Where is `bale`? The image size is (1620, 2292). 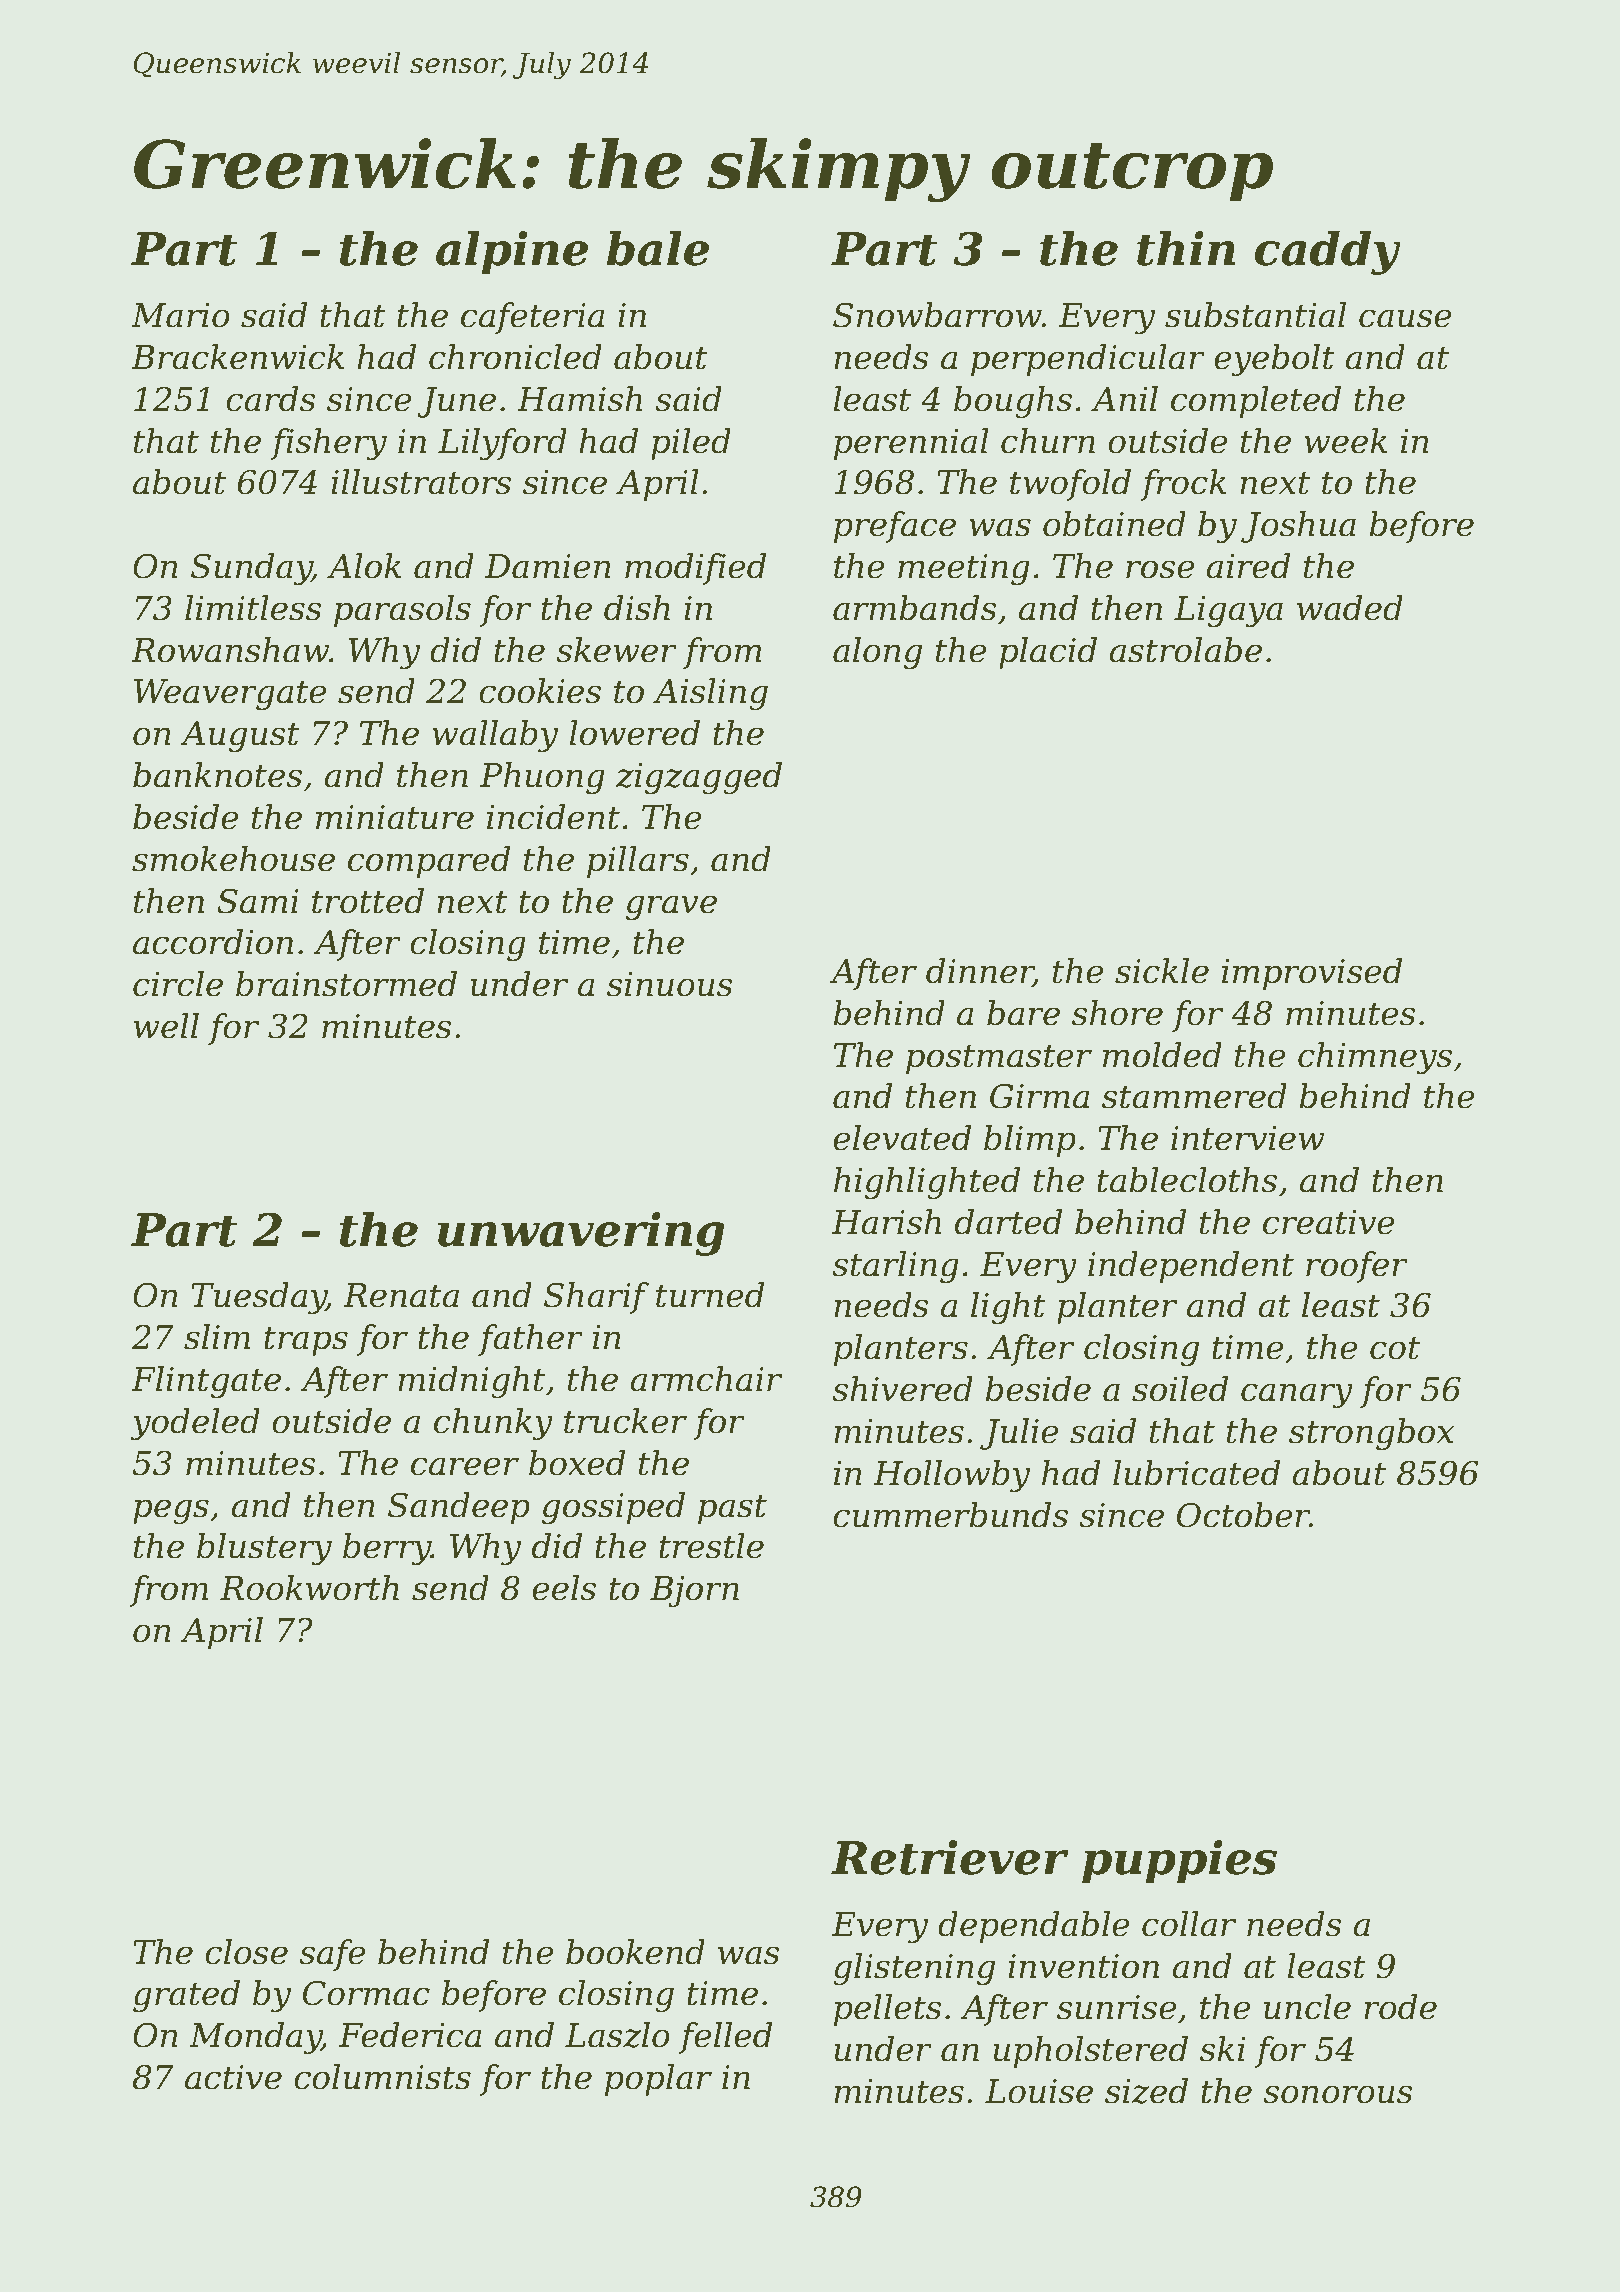
bale is located at coordinates (658, 248).
